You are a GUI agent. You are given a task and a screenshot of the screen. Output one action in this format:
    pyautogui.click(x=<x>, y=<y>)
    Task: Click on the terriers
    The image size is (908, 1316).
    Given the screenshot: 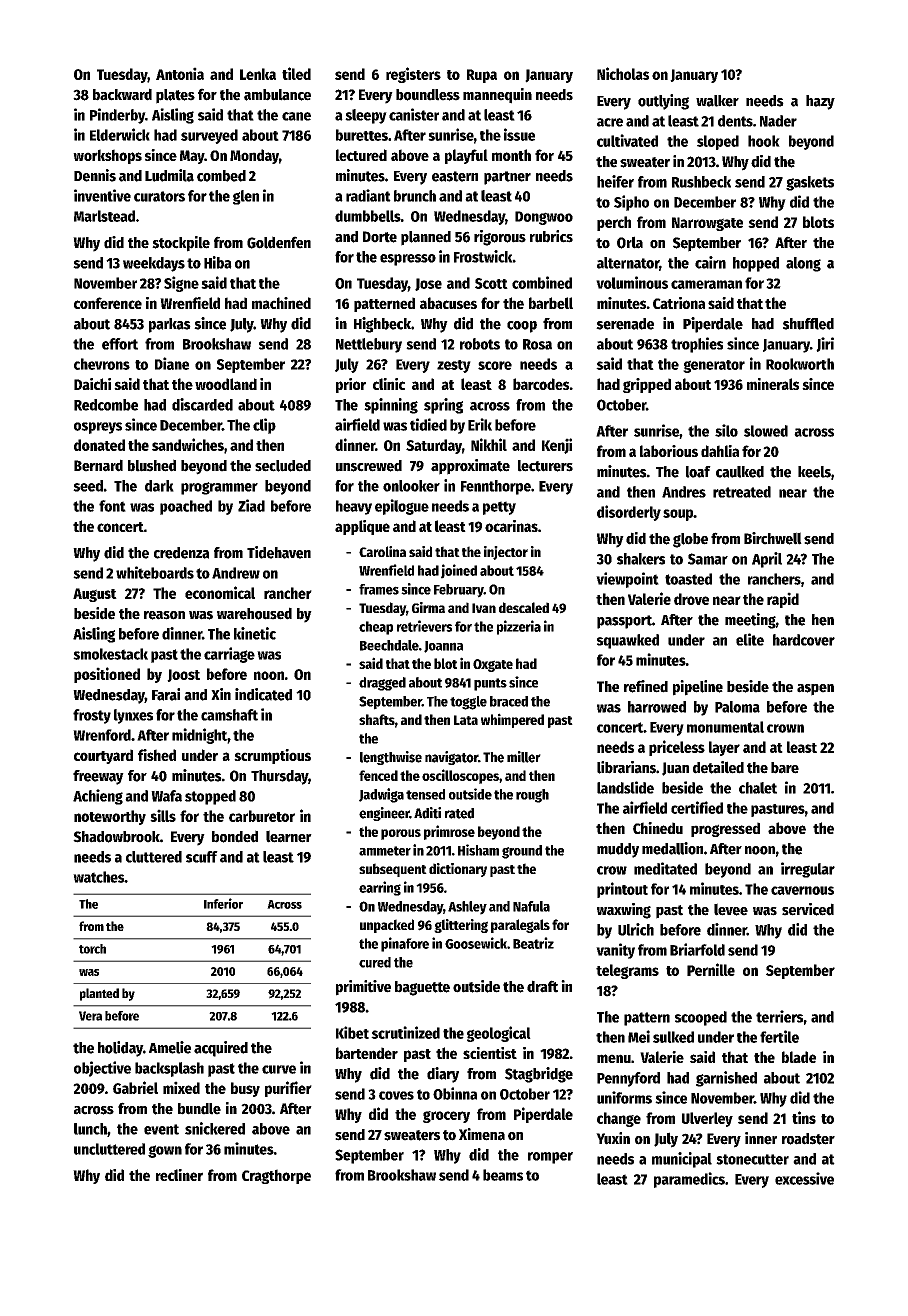 What is the action you would take?
    pyautogui.click(x=779, y=1016)
